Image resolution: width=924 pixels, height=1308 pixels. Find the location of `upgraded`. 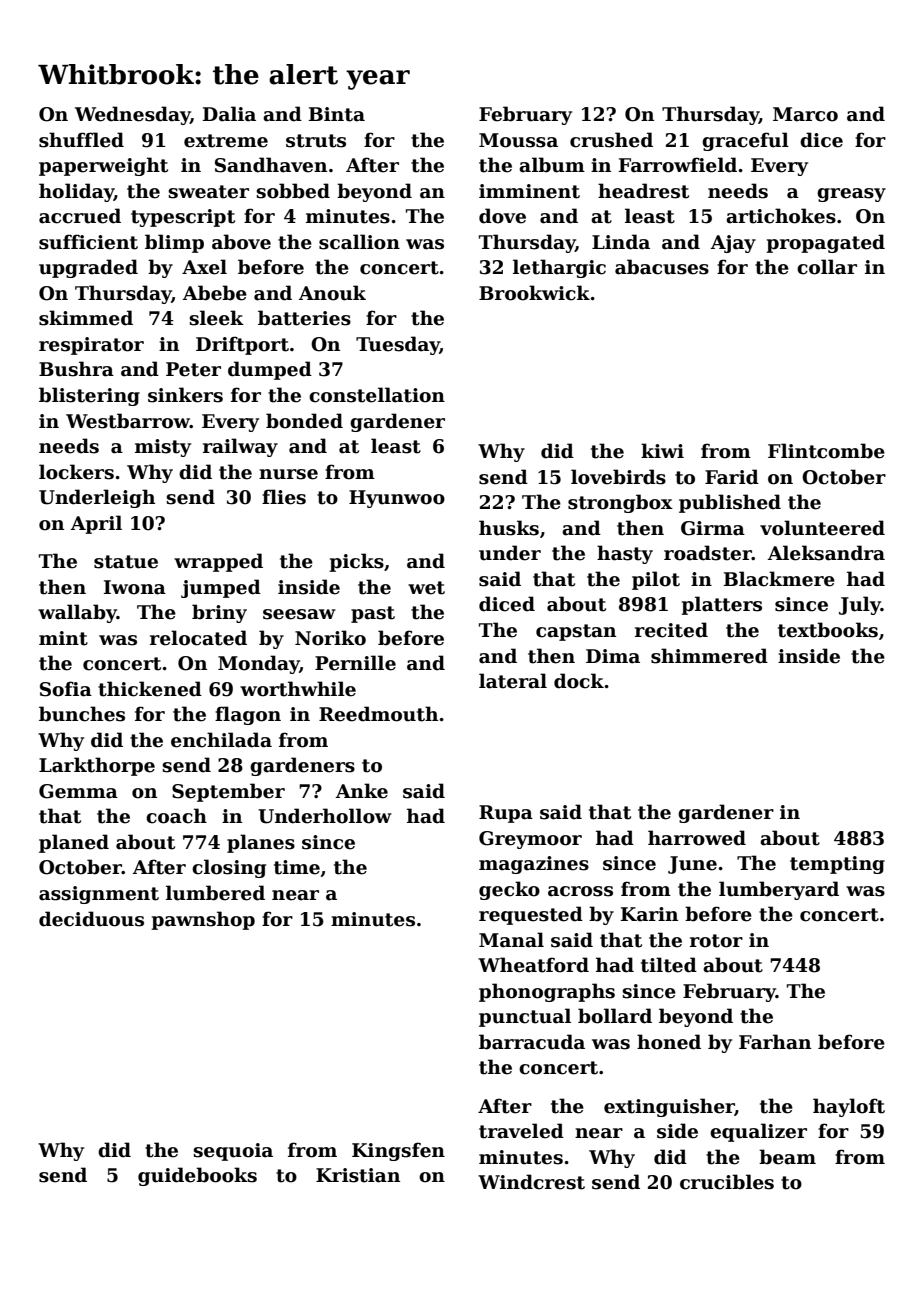

upgraded is located at coordinates (88, 268).
